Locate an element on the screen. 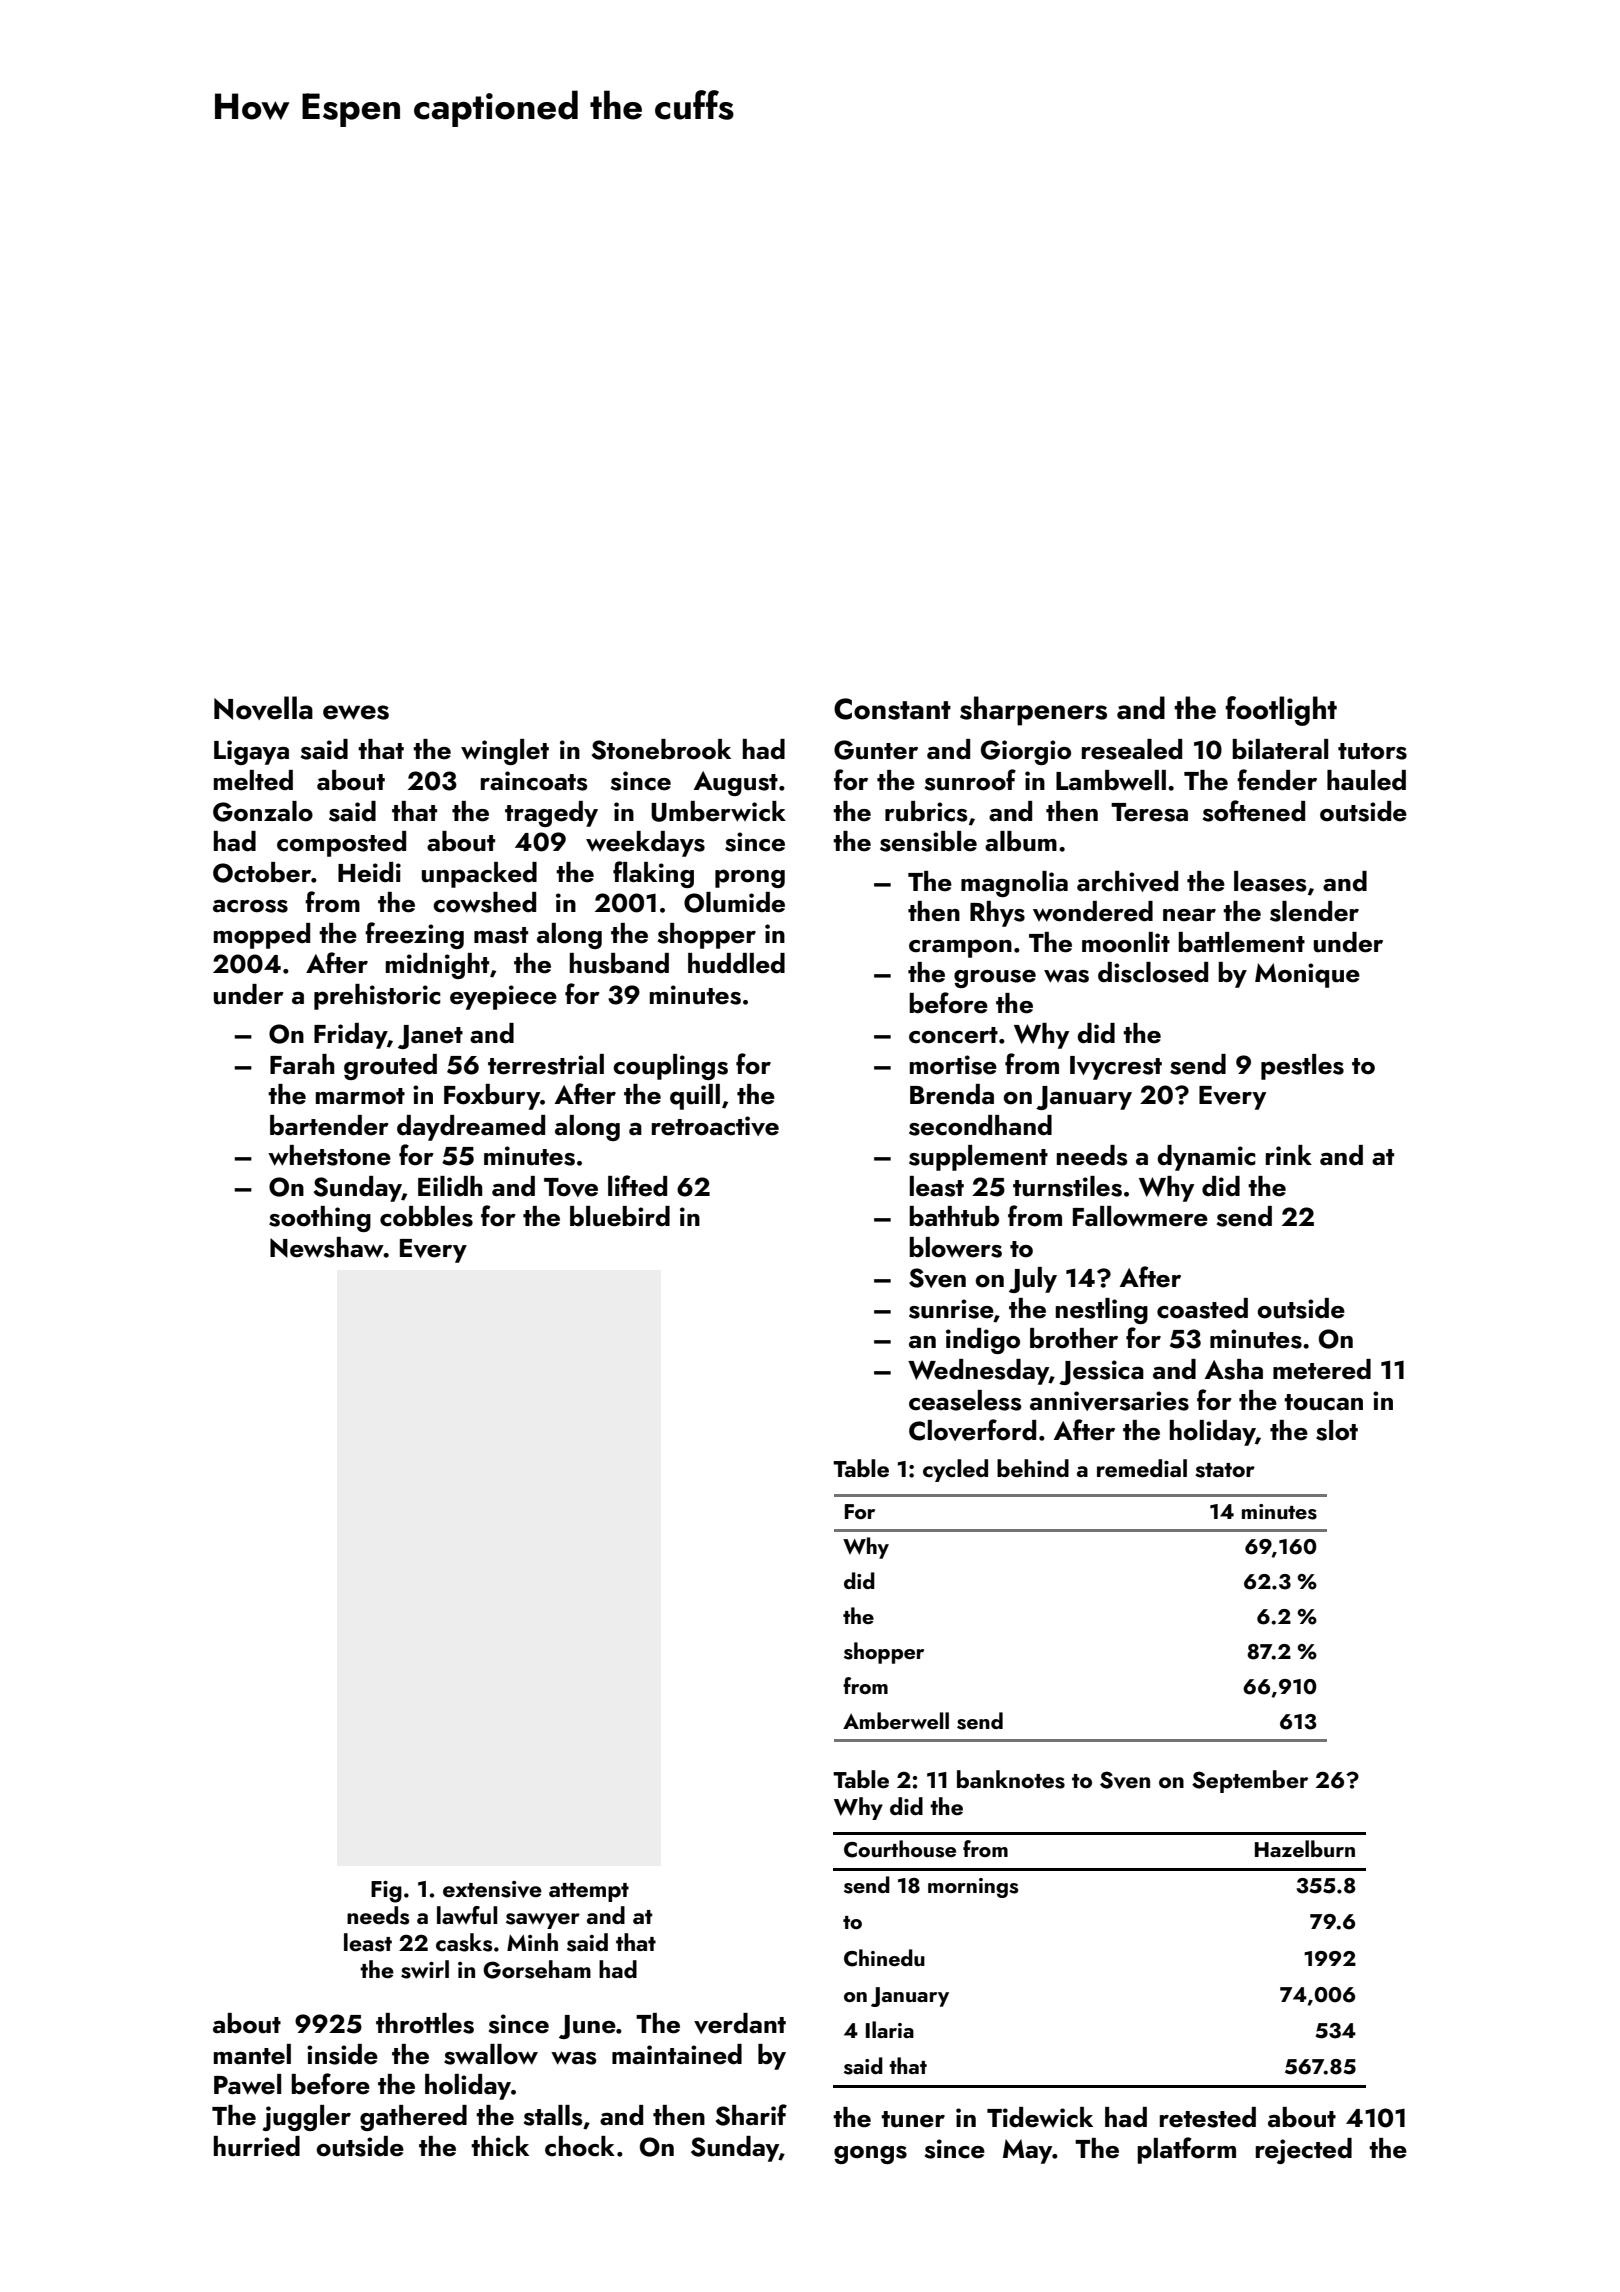 This screenshot has height=2292, width=1620. tuner is located at coordinates (913, 2119).
